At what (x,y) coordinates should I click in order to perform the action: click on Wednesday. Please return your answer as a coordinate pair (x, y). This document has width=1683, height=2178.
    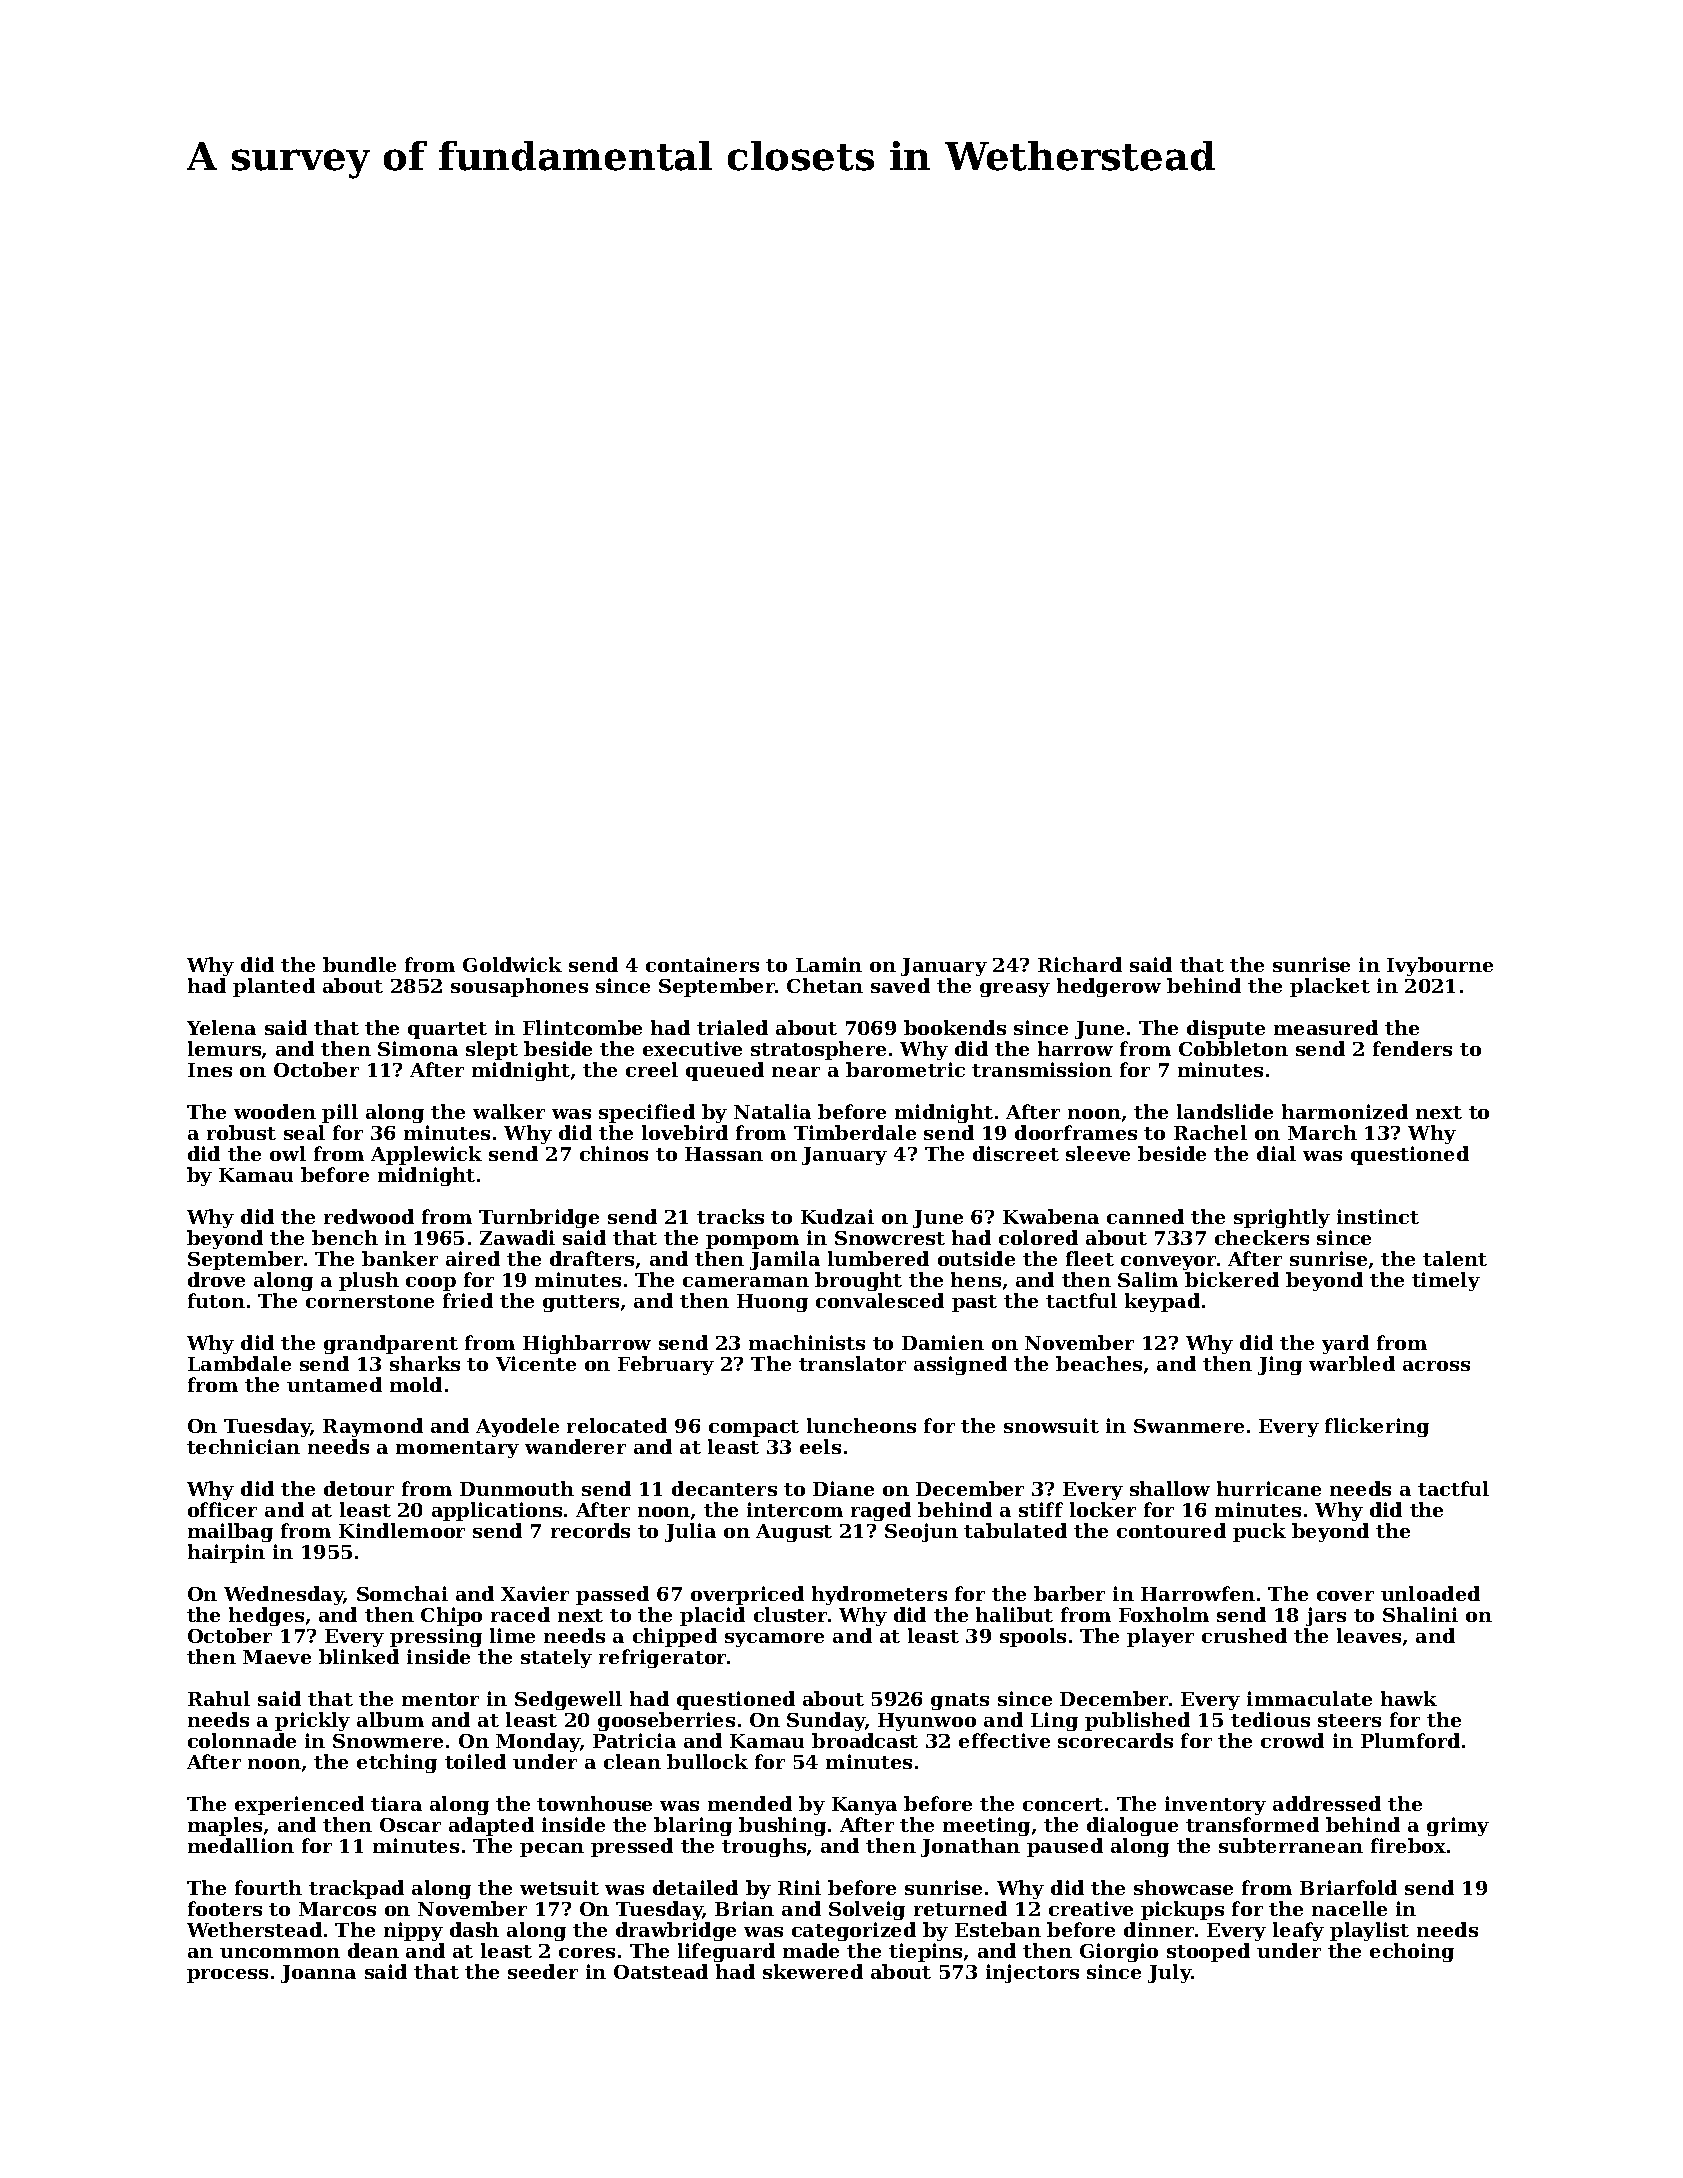
    Looking at the image, I should click on (284, 1595).
